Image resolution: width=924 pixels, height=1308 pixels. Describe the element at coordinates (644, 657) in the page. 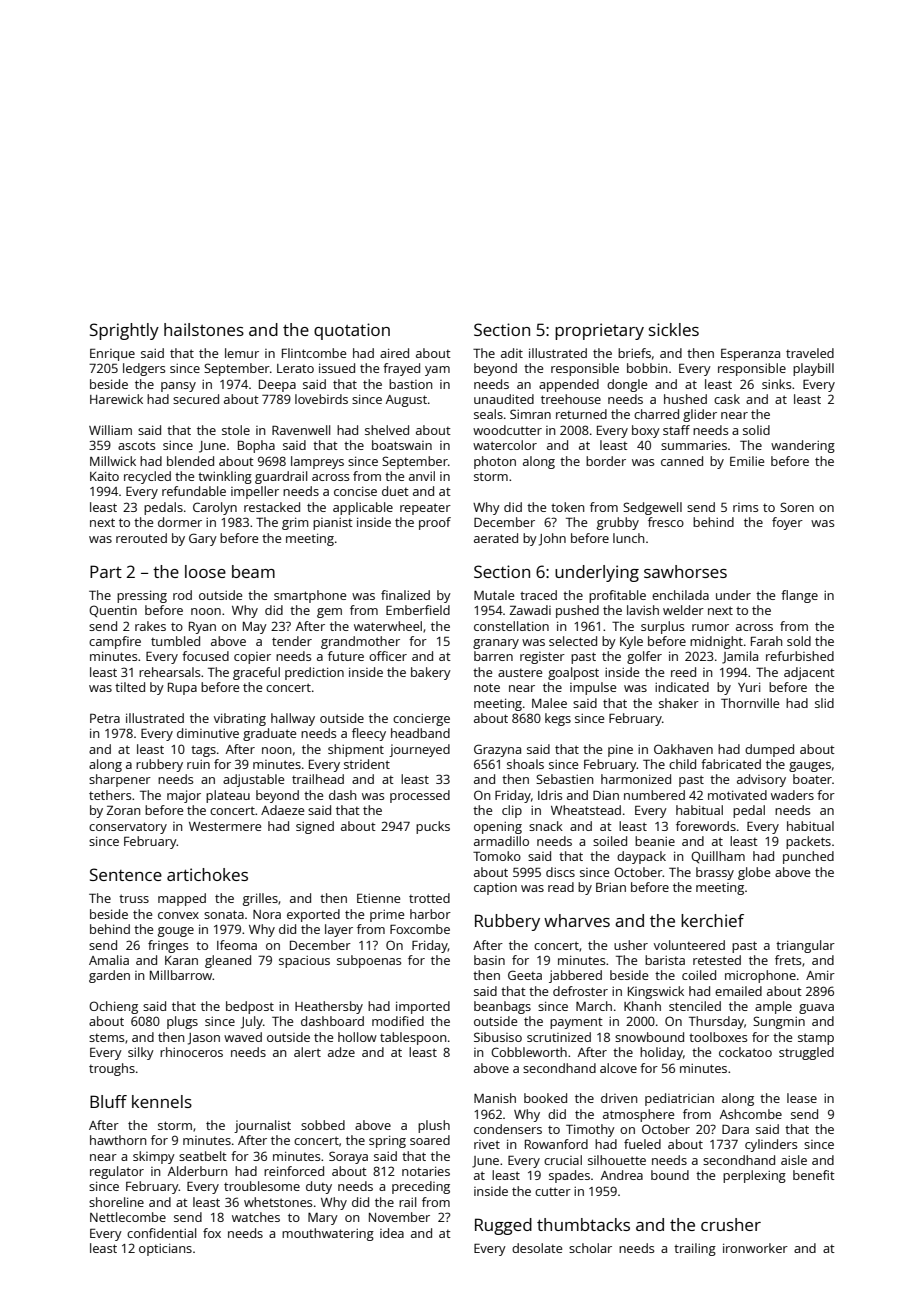

I see `golfer` at that location.
